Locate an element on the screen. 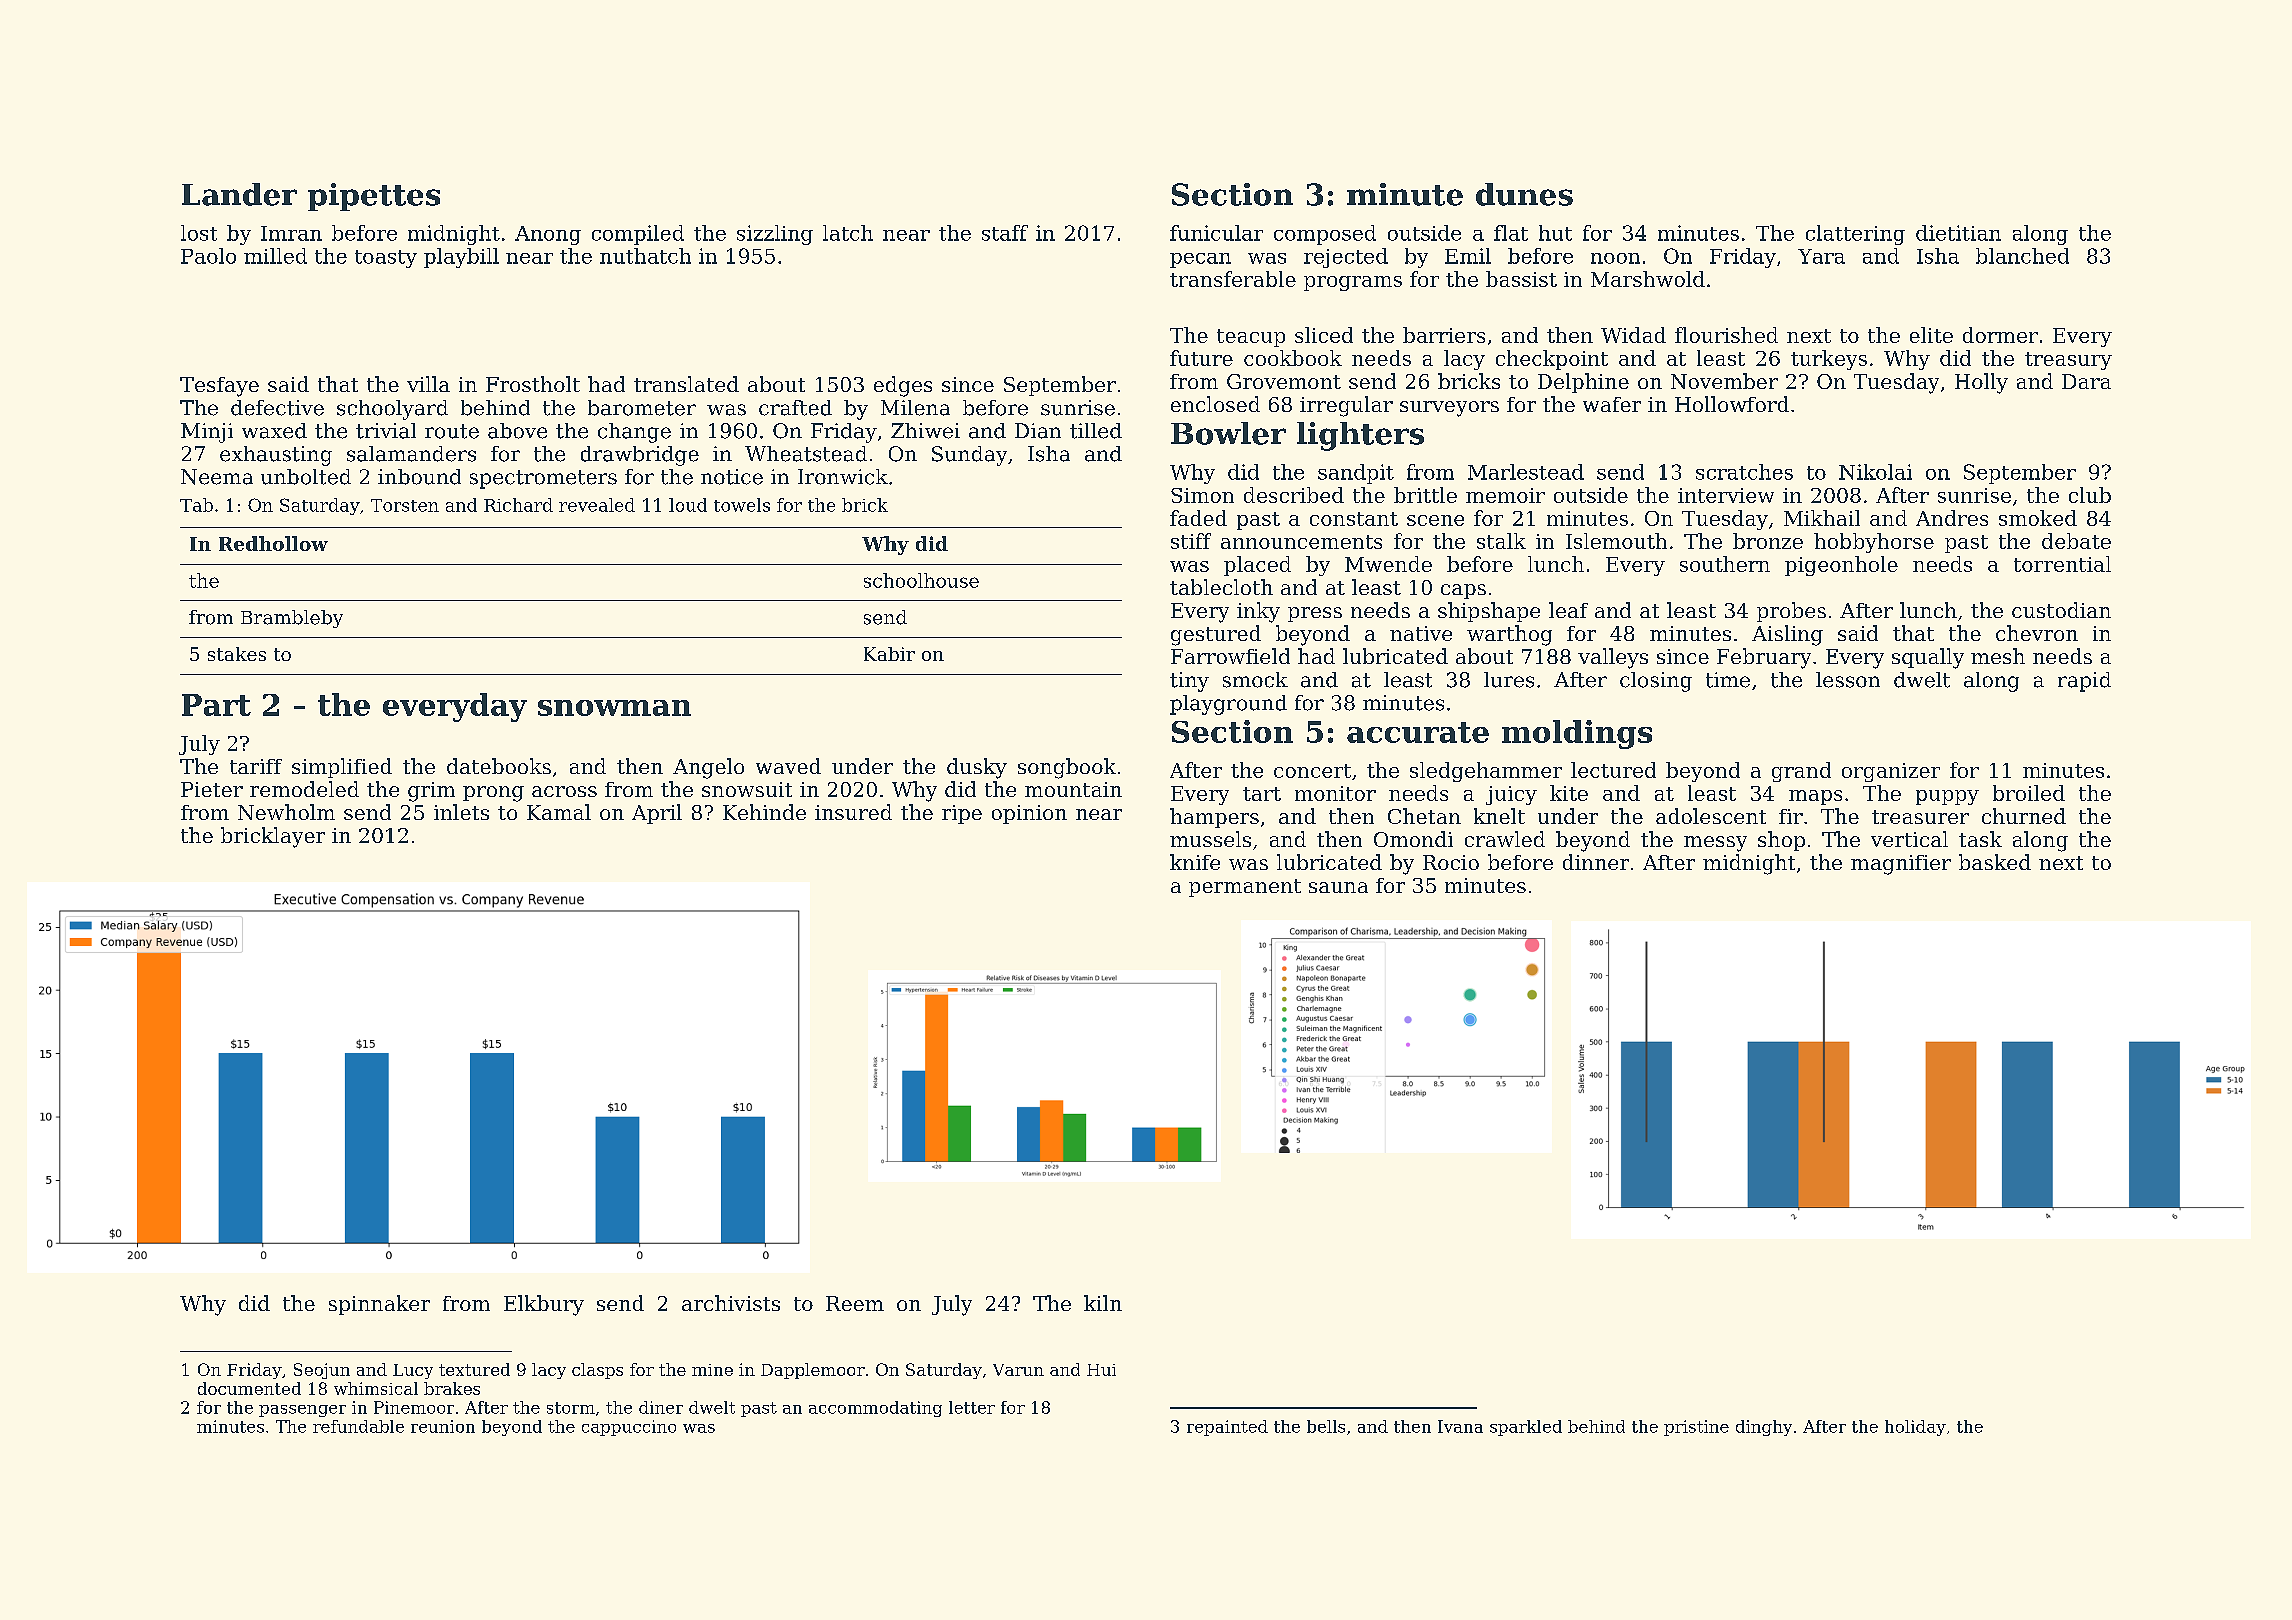 Image resolution: width=2292 pixels, height=1620 pixels. dinner is located at coordinates (1596, 862).
